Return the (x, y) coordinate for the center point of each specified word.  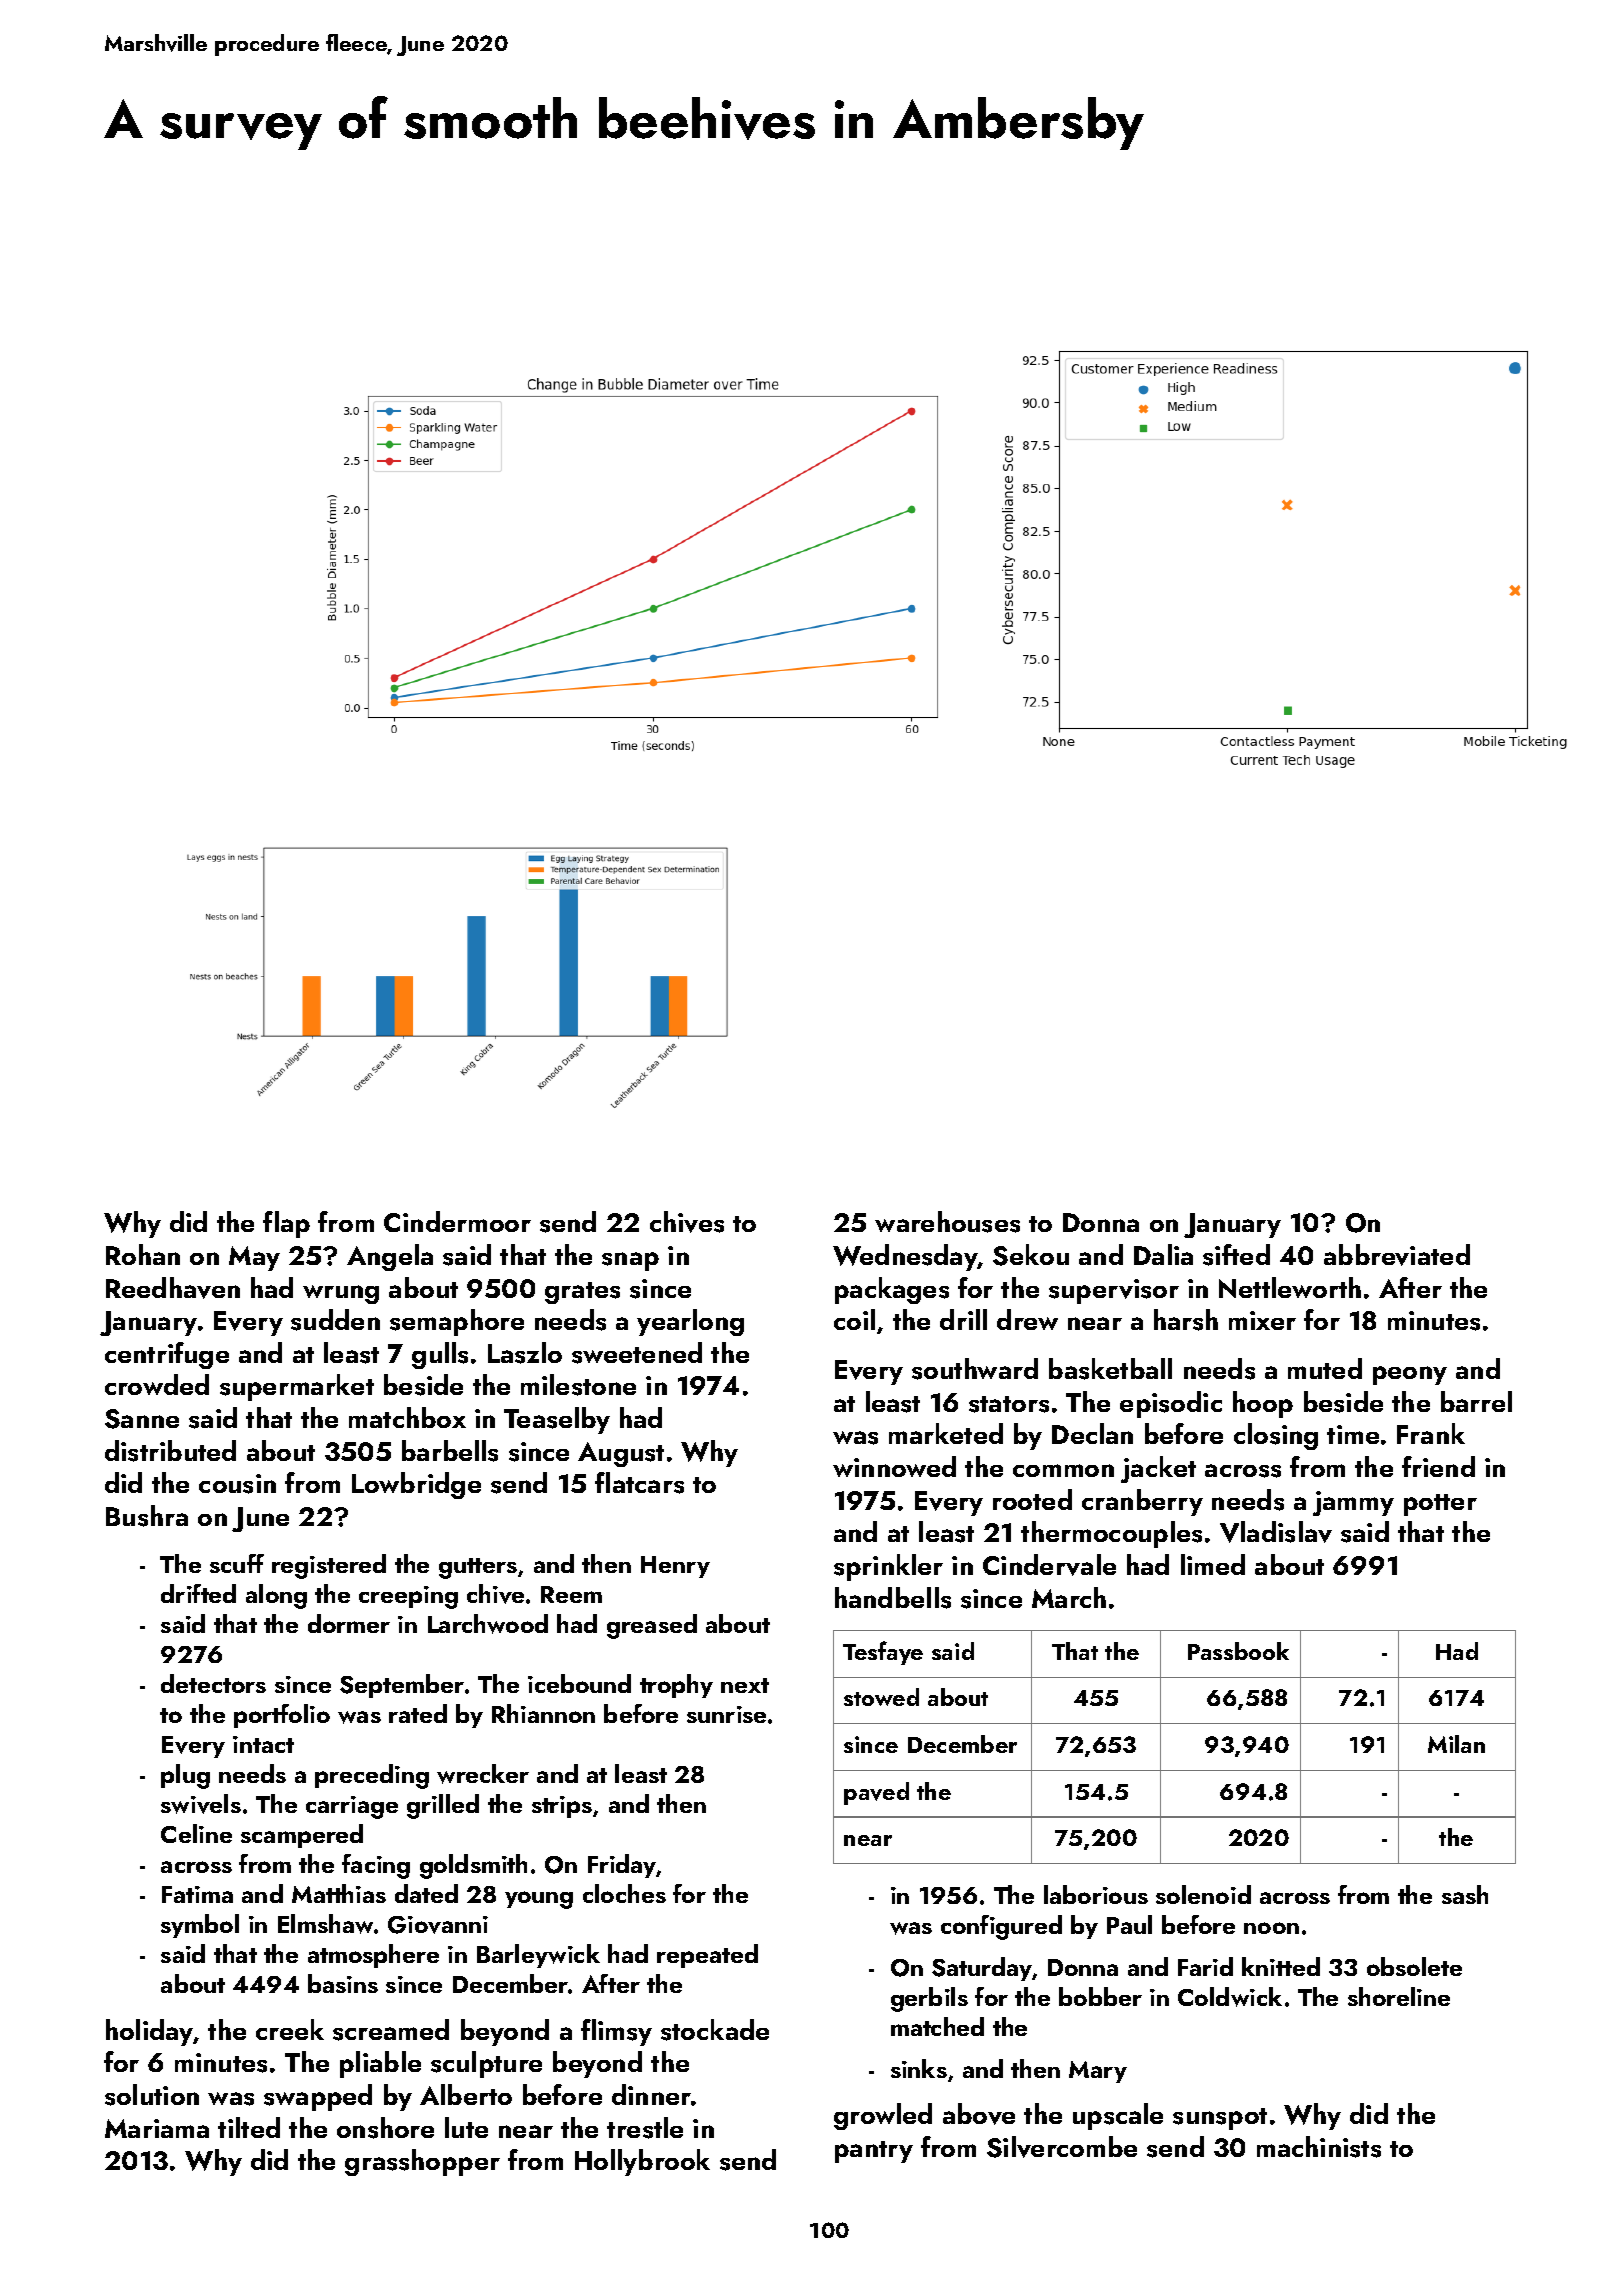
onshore (385, 2128)
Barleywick (538, 1956)
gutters (478, 1568)
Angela (390, 1257)
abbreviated (1397, 1255)
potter (1440, 1505)
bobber (1100, 1996)
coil (854, 1319)
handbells (893, 1598)
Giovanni (438, 1925)
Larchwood (488, 1624)
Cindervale (1049, 1565)
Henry (675, 1567)
